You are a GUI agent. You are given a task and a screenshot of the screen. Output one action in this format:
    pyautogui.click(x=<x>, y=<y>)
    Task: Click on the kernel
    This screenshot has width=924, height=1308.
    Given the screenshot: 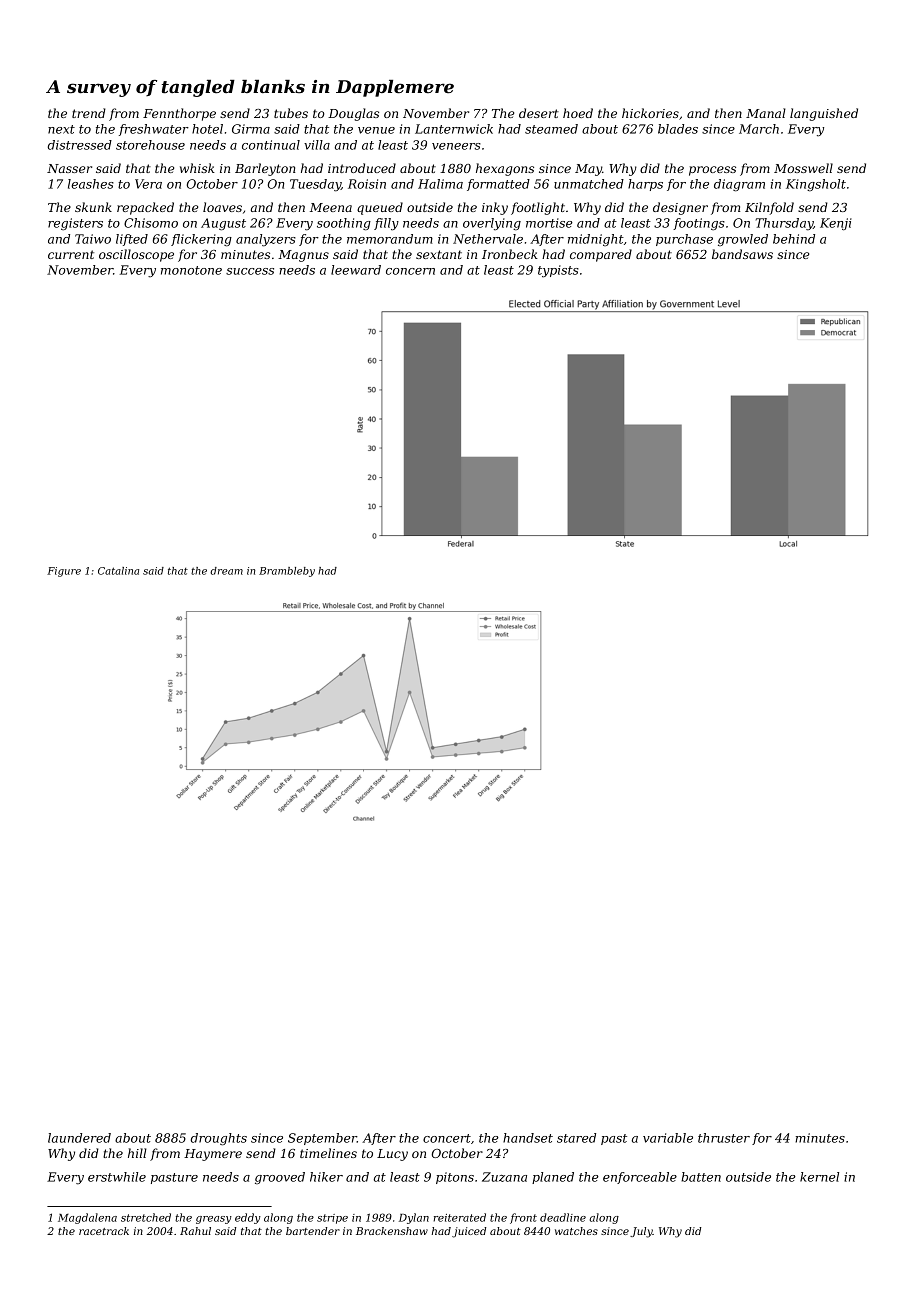 What is the action you would take?
    pyautogui.click(x=819, y=1177)
